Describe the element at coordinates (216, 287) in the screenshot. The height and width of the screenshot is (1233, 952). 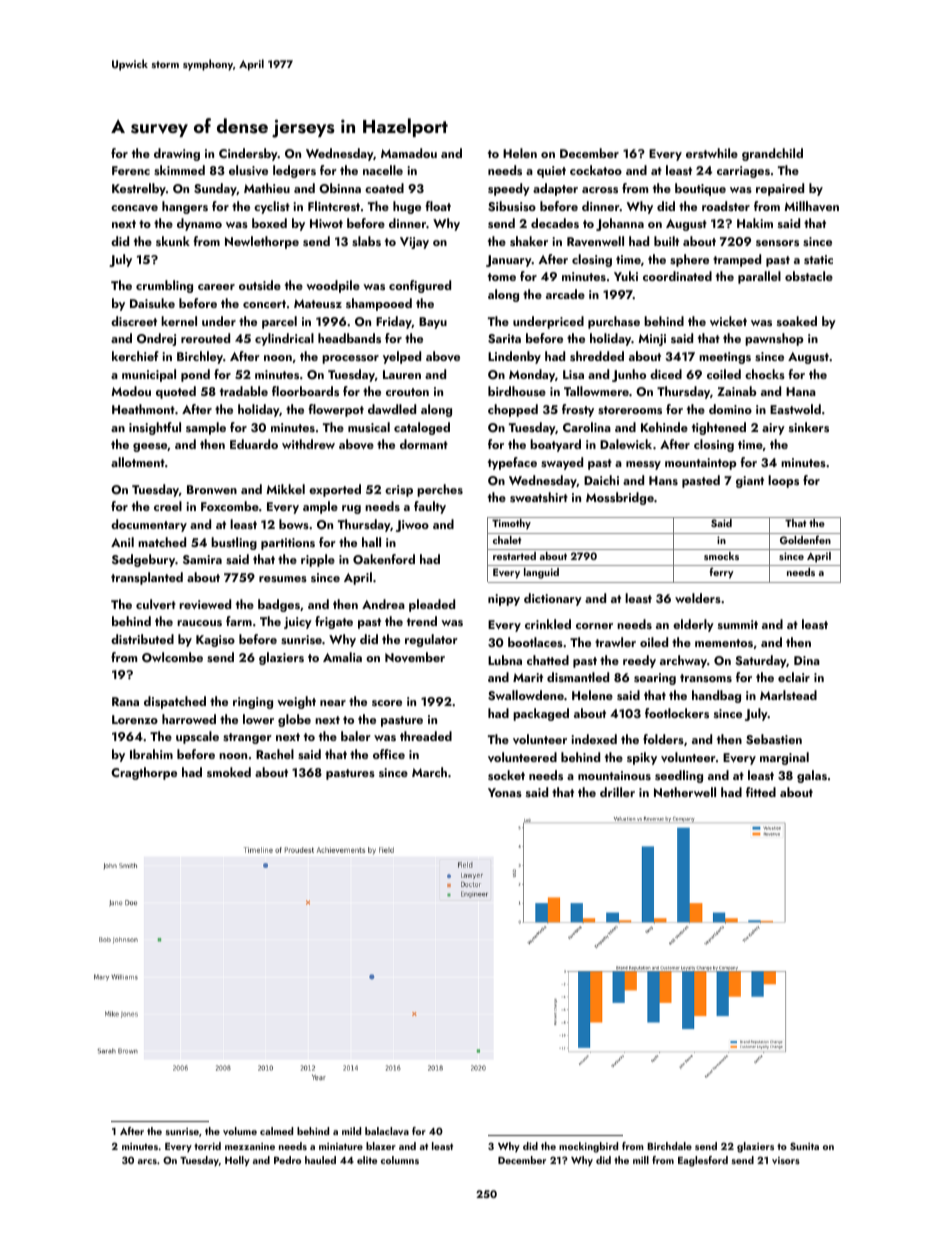
I see `career` at that location.
